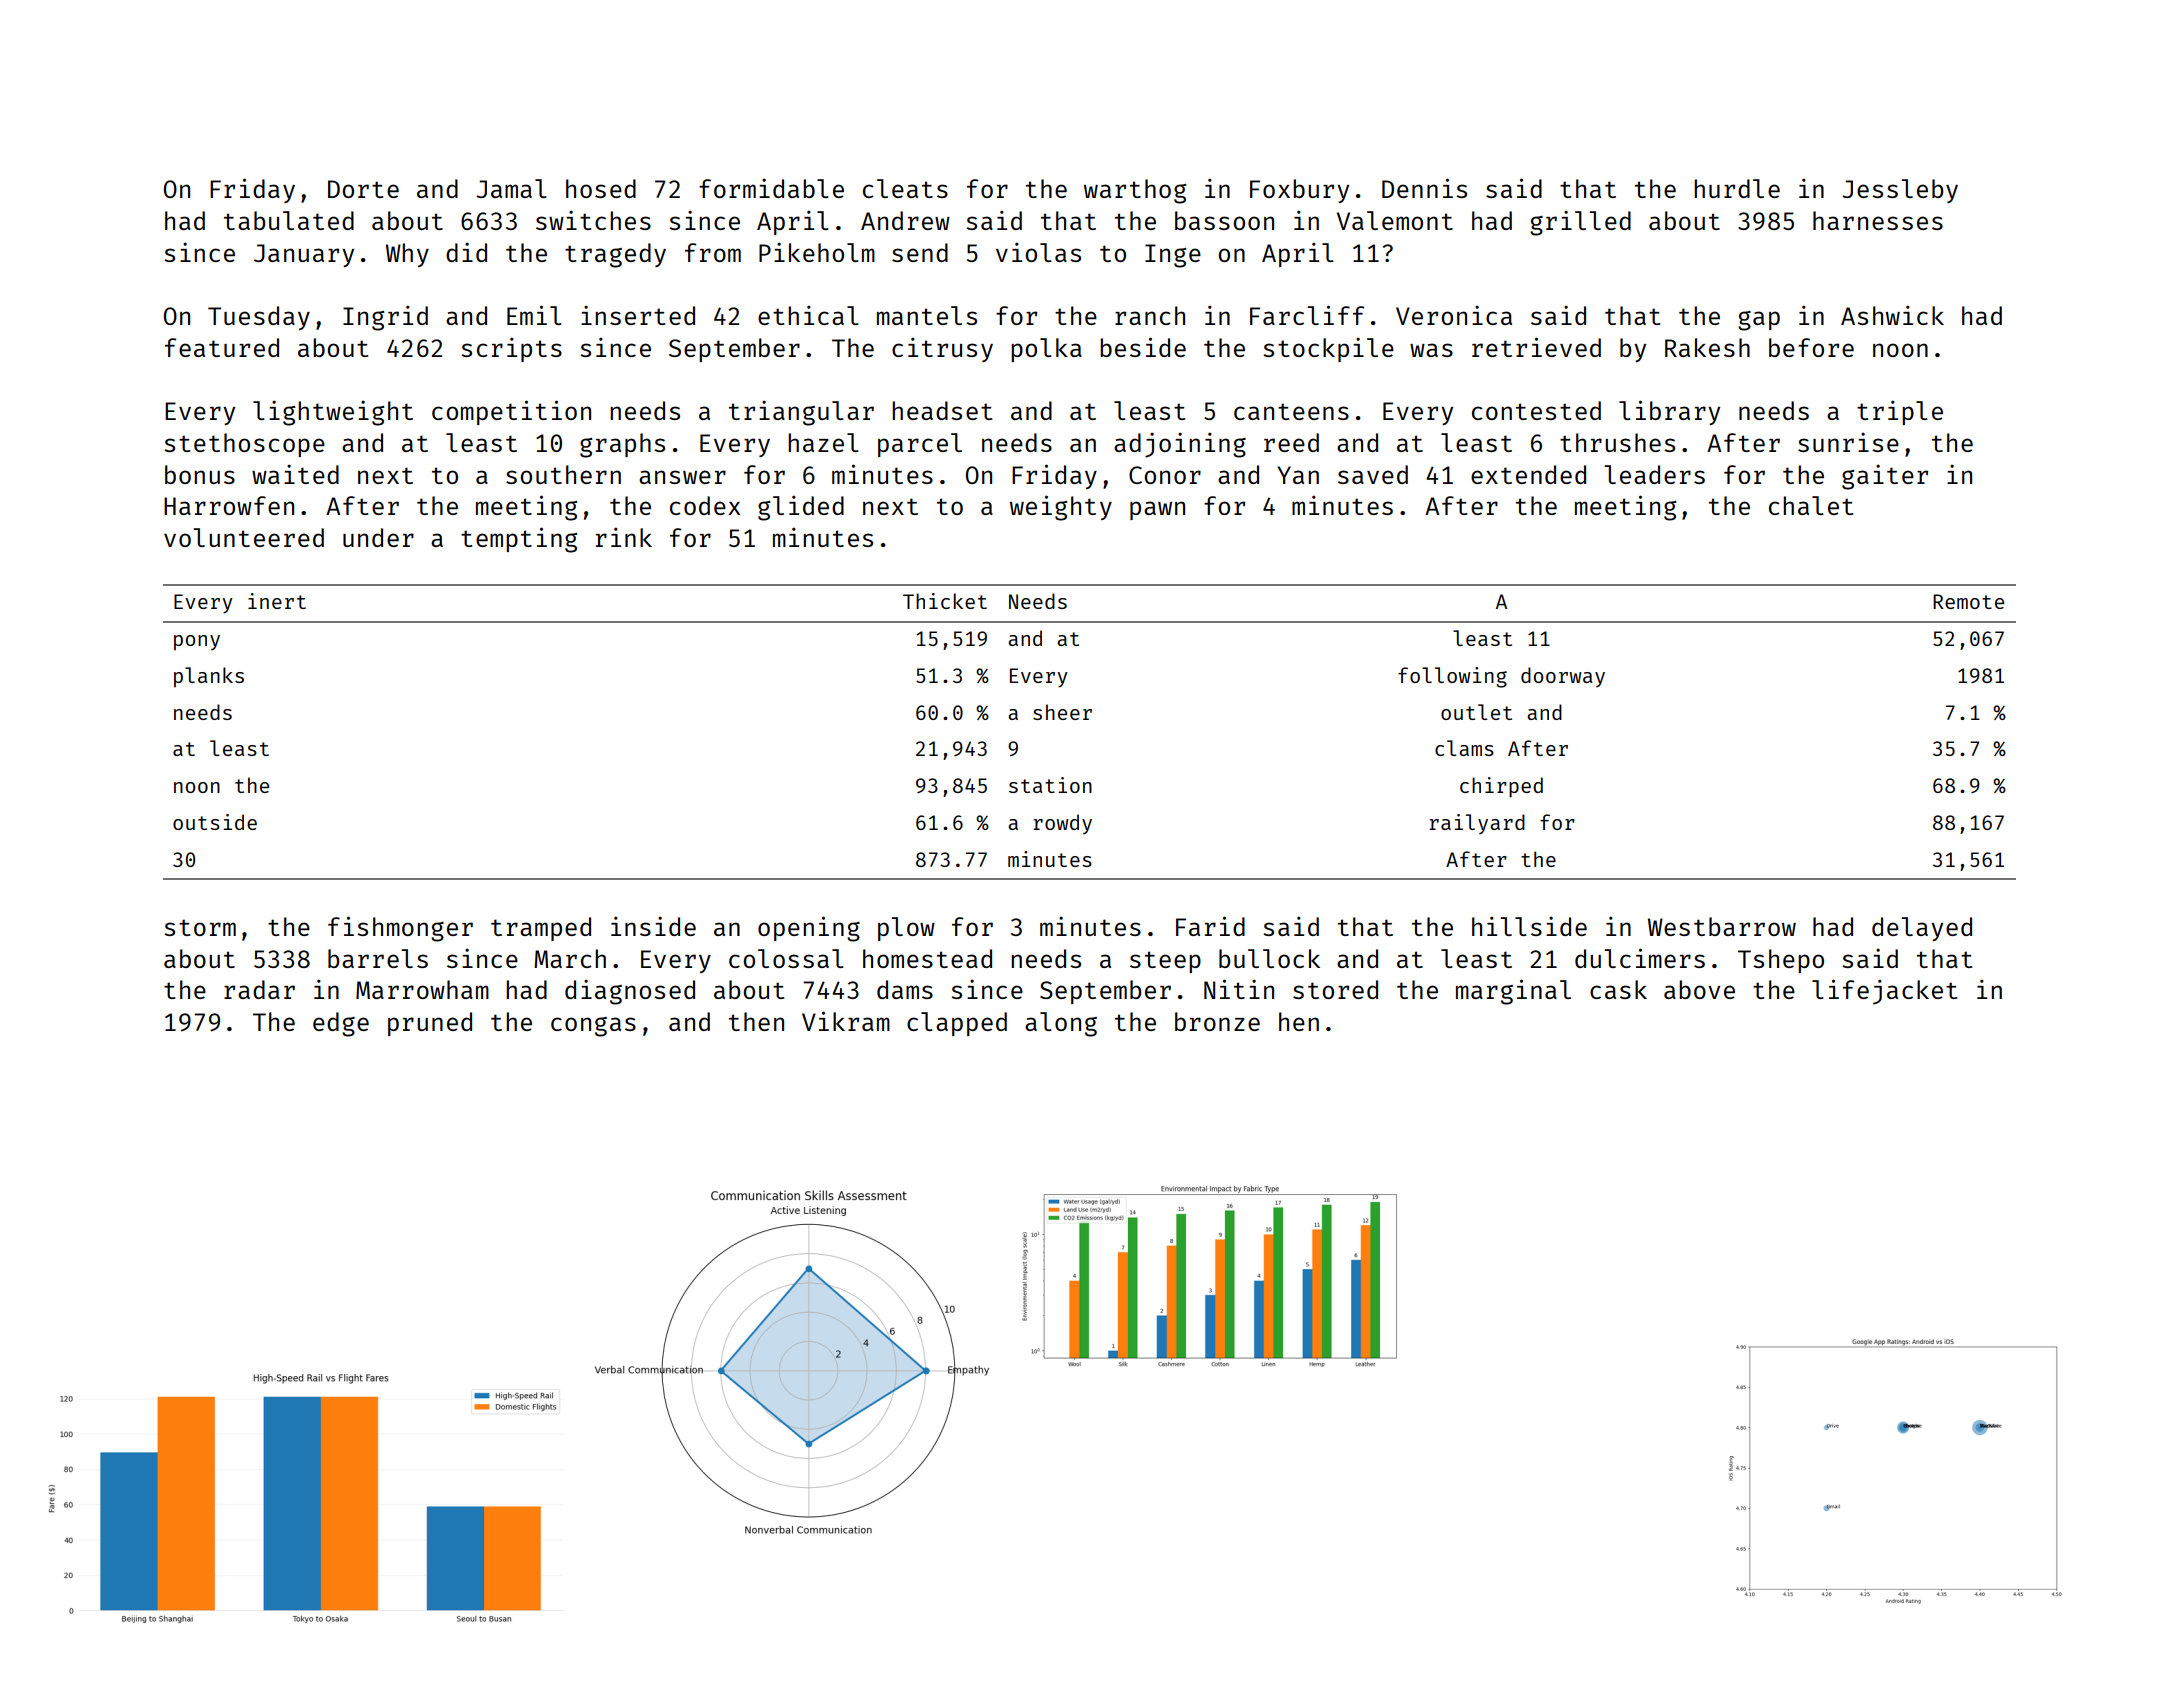 This screenshot has height=1683, width=2178. What do you see at coordinates (1291, 411) in the screenshot?
I see `canteens` at bounding box center [1291, 411].
